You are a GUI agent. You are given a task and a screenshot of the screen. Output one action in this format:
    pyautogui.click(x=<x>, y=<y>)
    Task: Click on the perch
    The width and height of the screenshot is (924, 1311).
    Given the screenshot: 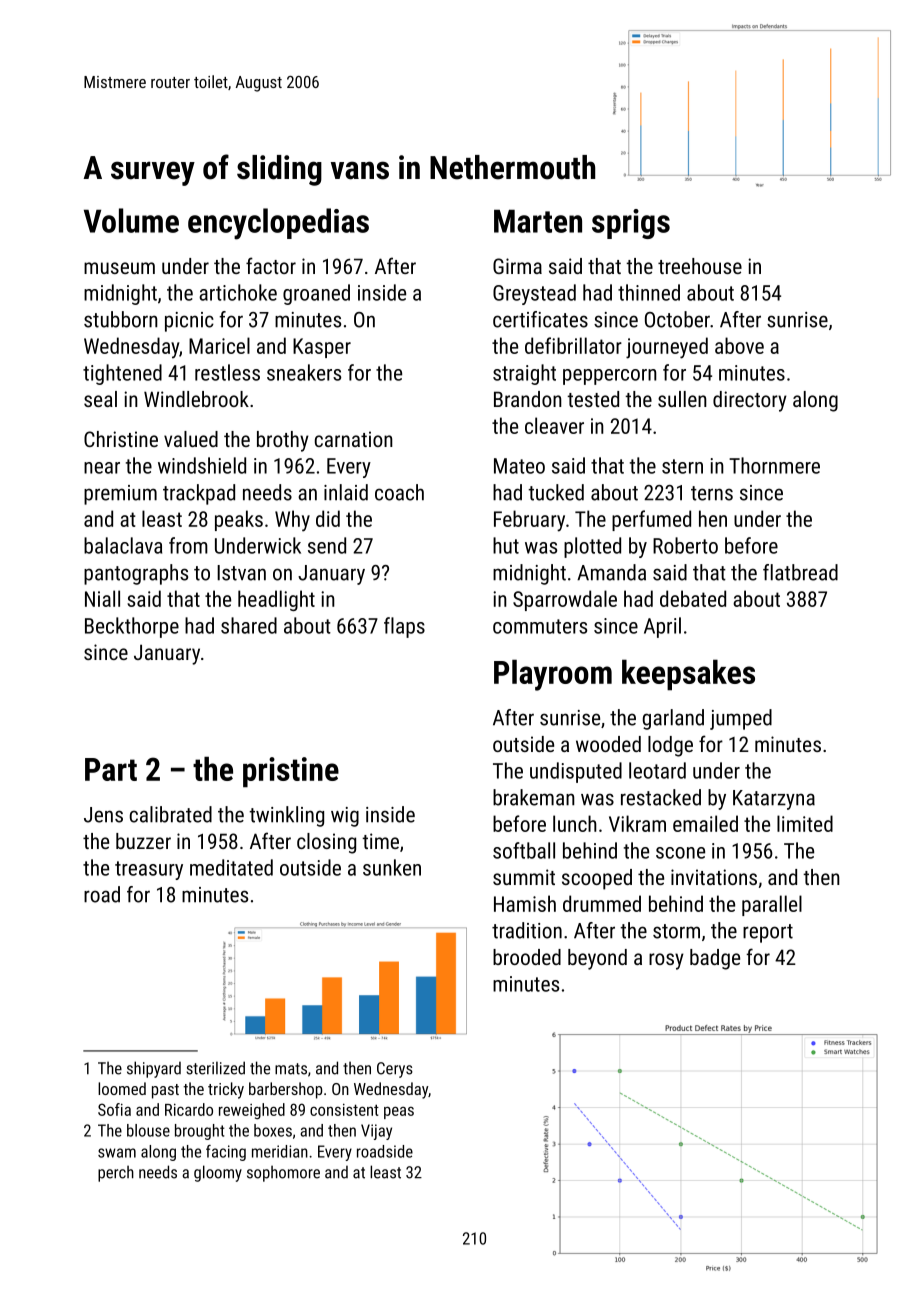 What is the action you would take?
    pyautogui.click(x=116, y=1173)
